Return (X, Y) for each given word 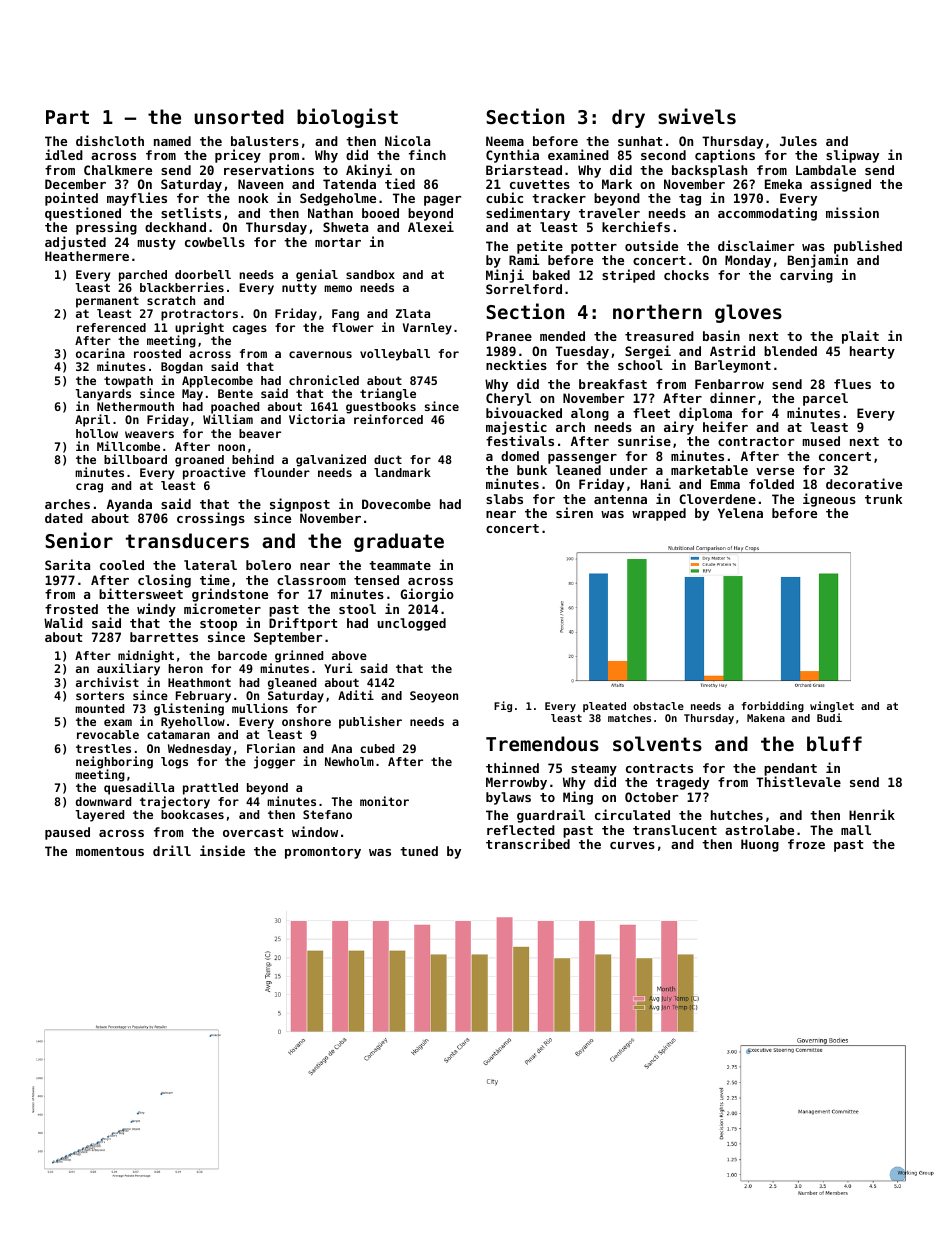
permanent (107, 302)
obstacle (658, 706)
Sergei (648, 352)
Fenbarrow (729, 384)
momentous (110, 851)
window (315, 831)
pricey (238, 156)
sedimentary (528, 214)
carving (806, 276)
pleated (604, 707)
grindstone (230, 595)
